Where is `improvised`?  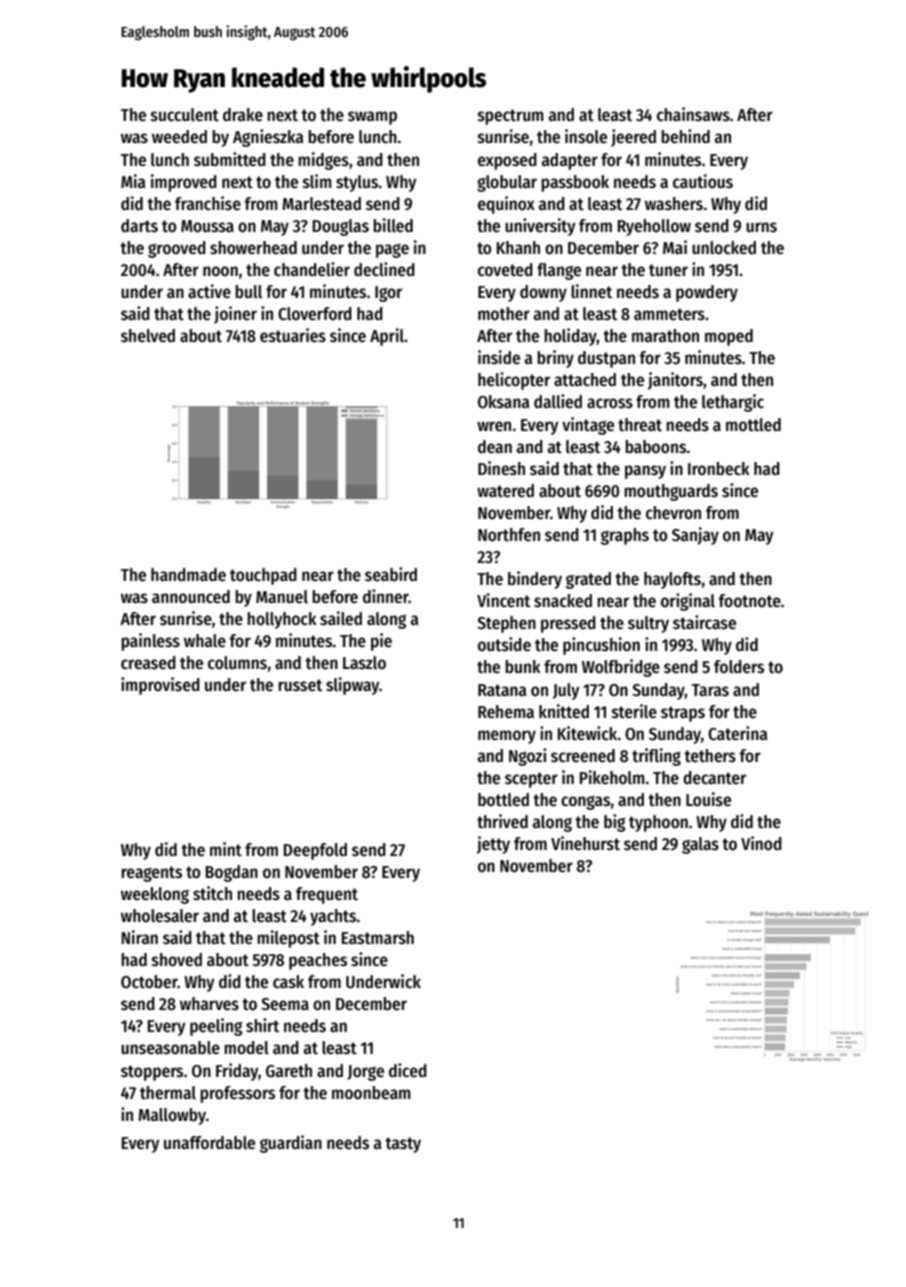
improvised is located at coordinates (160, 686).
